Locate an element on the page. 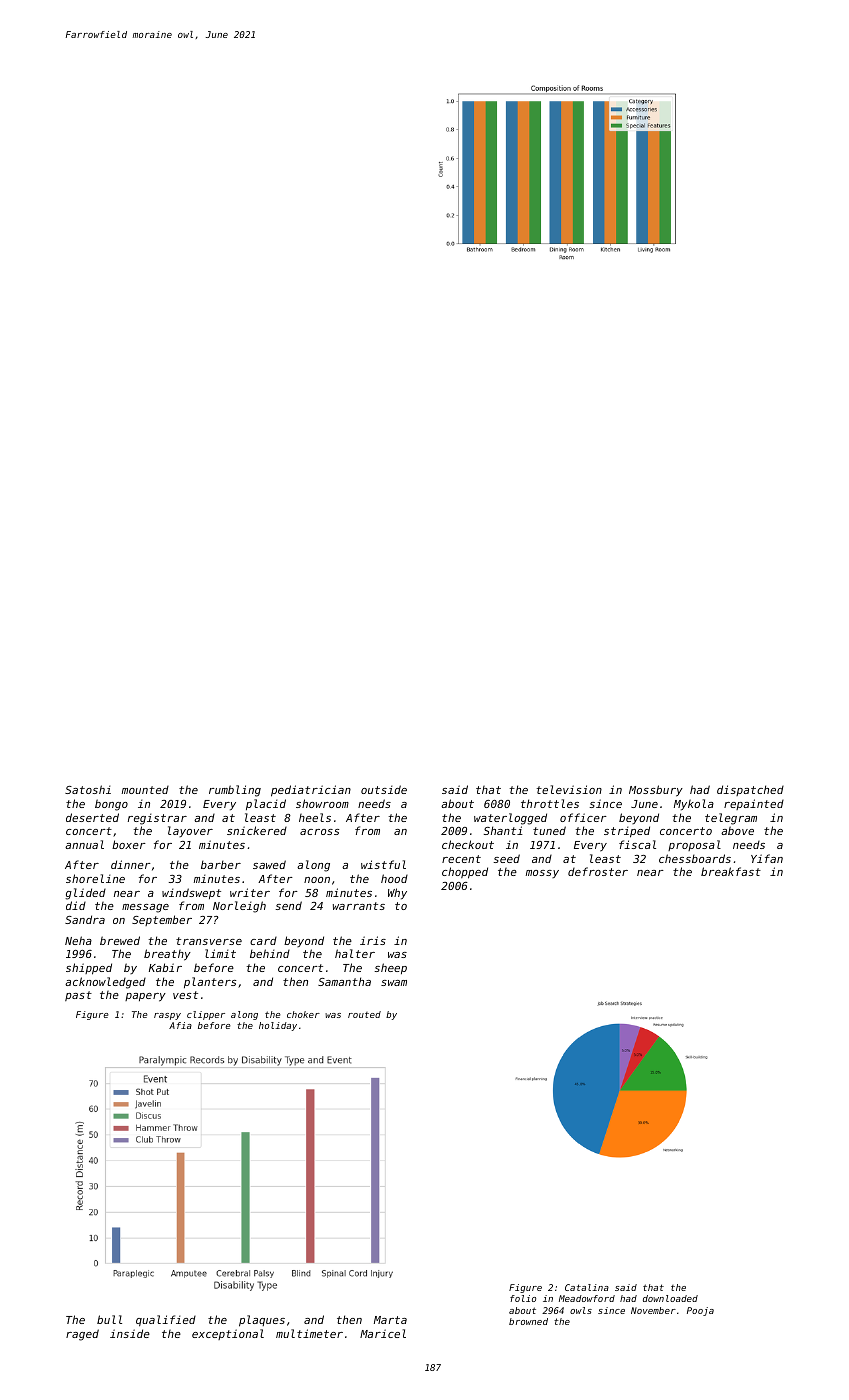  multimeter is located at coordinates (309, 1333).
